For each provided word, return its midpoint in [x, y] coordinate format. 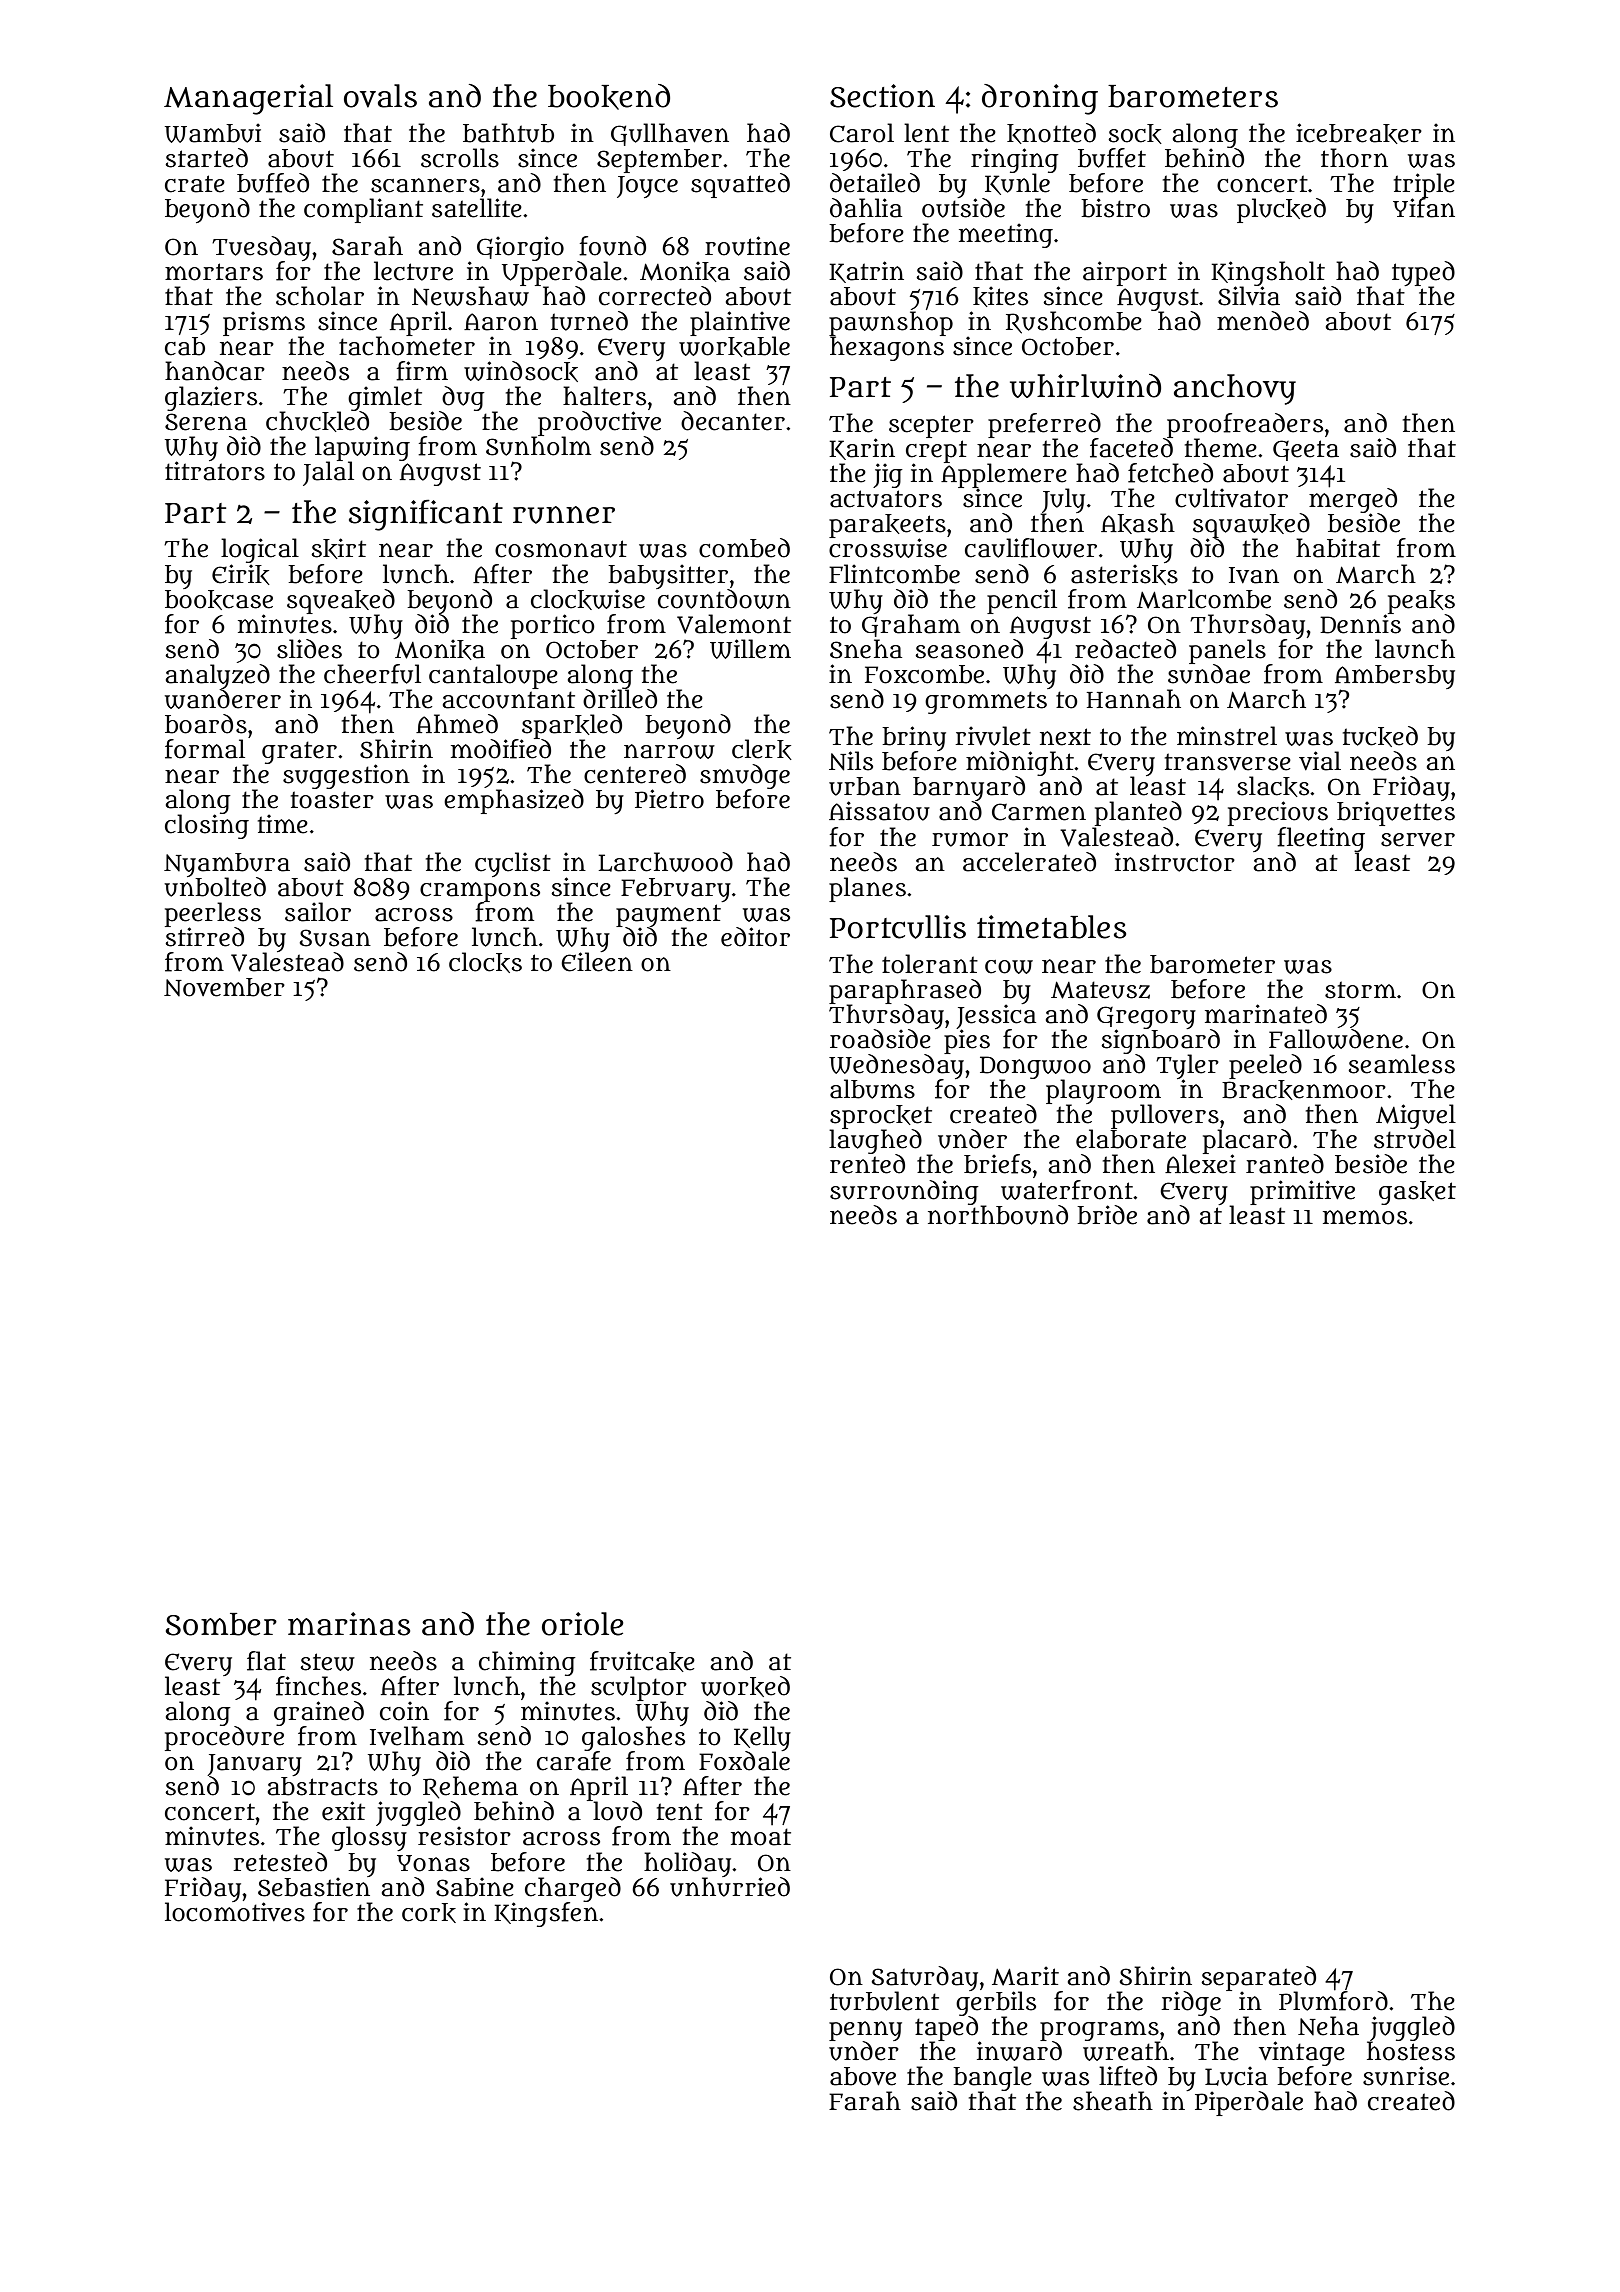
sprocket [881, 1117]
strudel [1415, 1139]
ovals [380, 96]
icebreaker [1359, 133]
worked [745, 1686]
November [224, 987]
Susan [335, 938]
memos [1365, 1217]
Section [882, 96]
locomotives [235, 1912]
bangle [992, 2078]
